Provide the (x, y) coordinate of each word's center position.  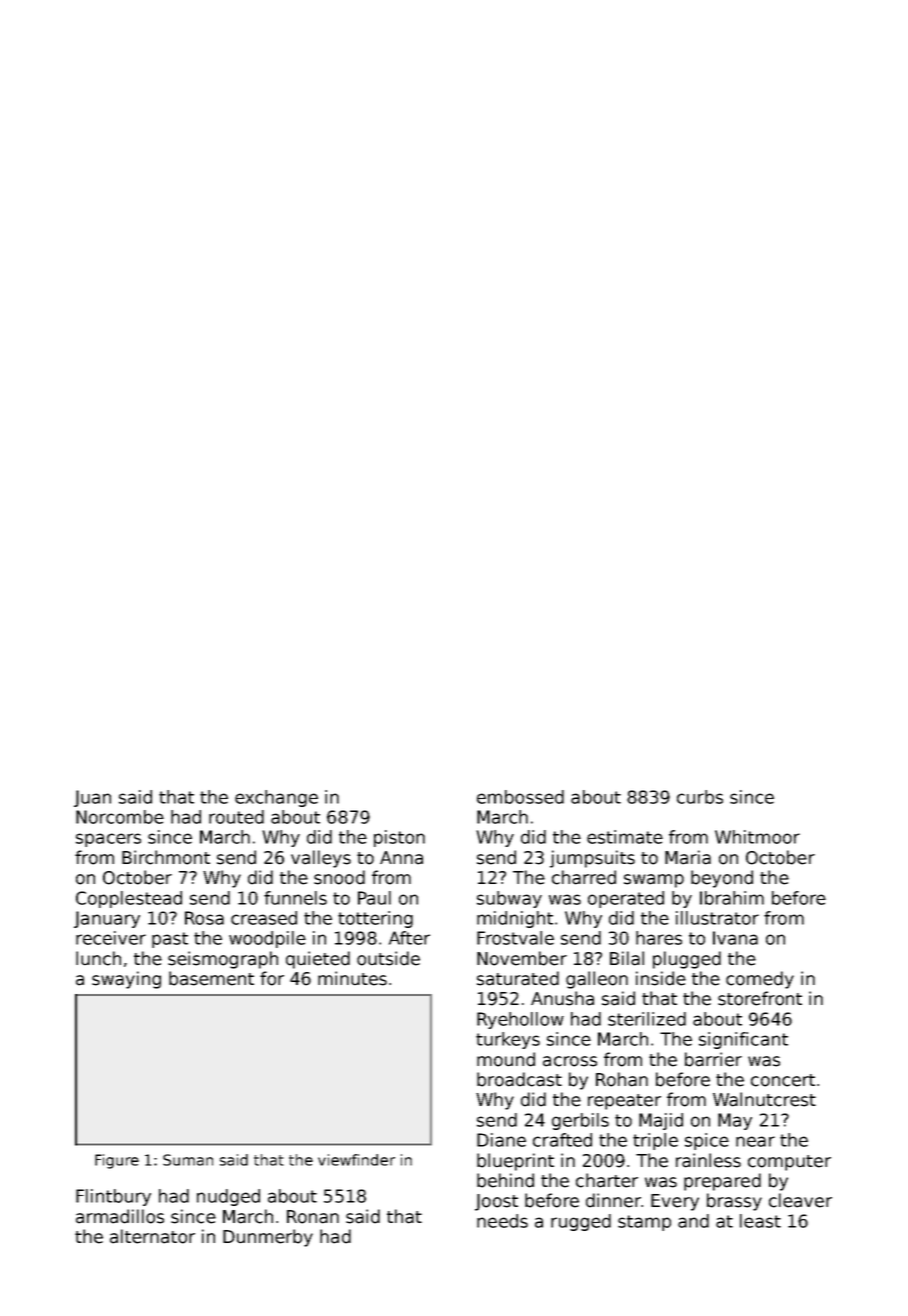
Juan (92, 798)
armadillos (120, 1216)
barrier (713, 1059)
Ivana (735, 938)
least (760, 1221)
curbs (700, 797)
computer (789, 1163)
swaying (126, 980)
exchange (276, 798)
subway (509, 899)
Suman (188, 1160)
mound (506, 1059)
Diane (501, 1140)
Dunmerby (268, 1238)
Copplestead (129, 899)
